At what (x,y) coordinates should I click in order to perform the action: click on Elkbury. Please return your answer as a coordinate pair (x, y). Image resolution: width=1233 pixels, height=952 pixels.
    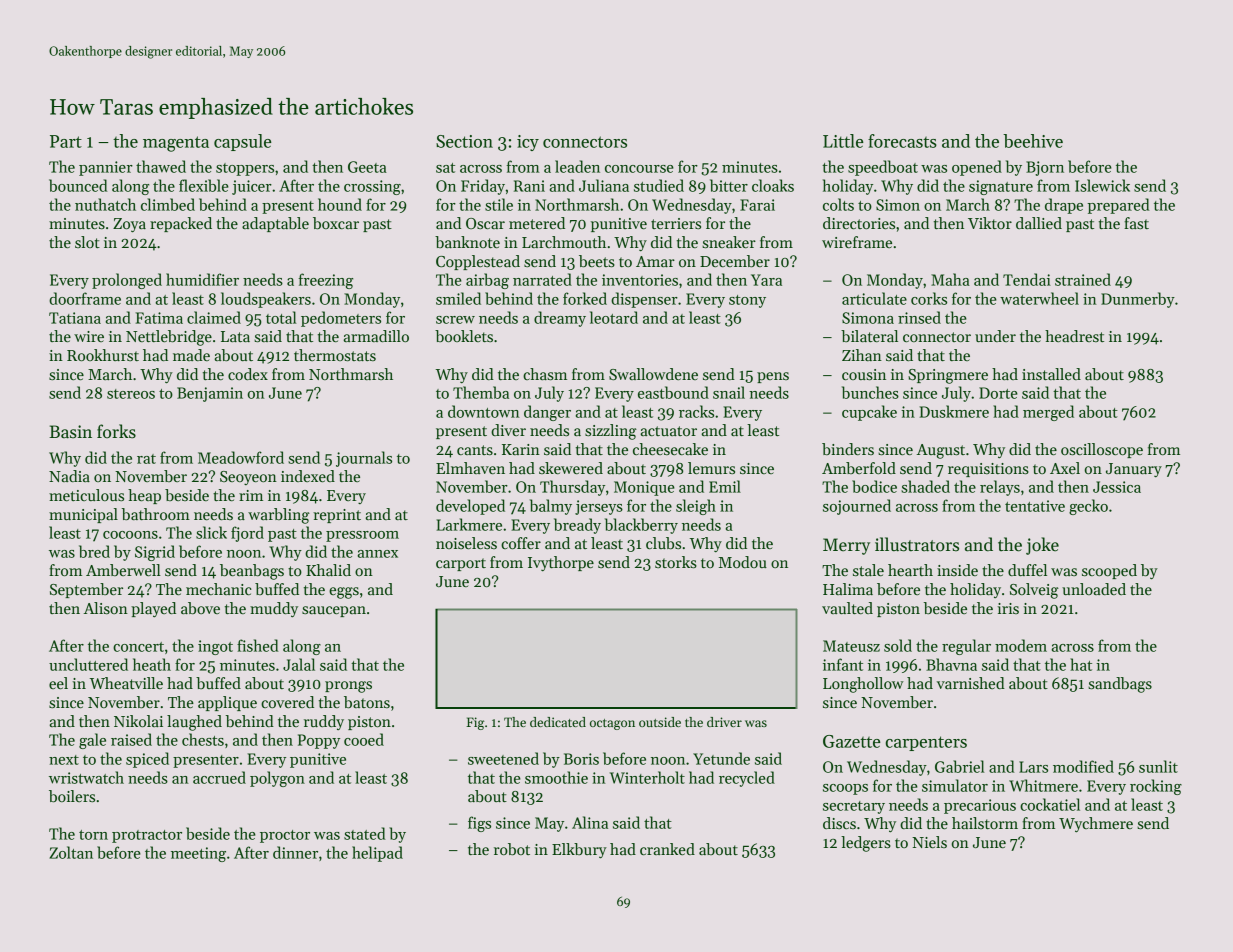
    Looking at the image, I should click on (579, 851).
